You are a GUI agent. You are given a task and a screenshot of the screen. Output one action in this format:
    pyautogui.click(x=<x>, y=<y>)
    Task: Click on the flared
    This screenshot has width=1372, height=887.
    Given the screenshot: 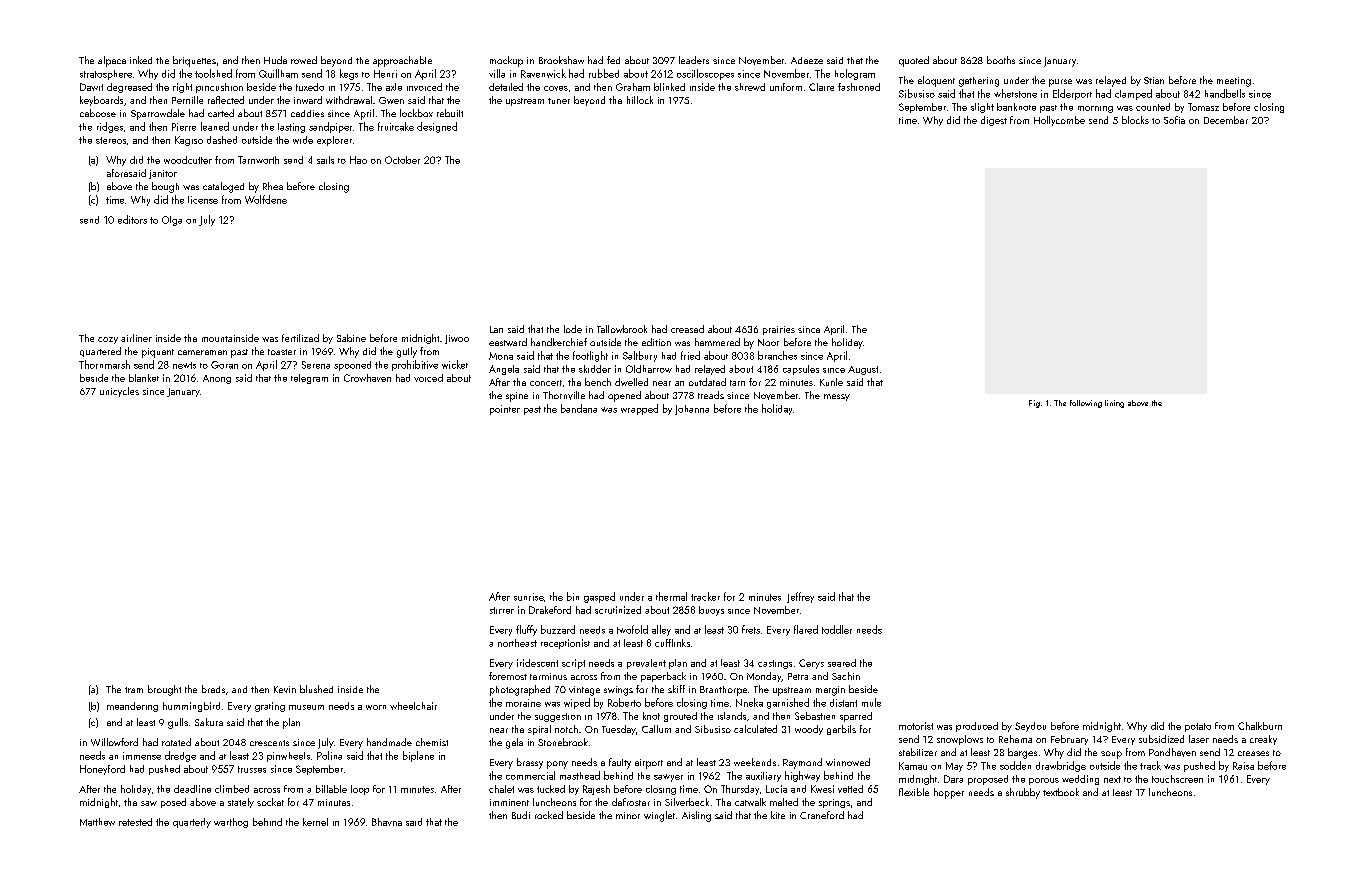 What is the action you would take?
    pyautogui.click(x=806, y=629)
